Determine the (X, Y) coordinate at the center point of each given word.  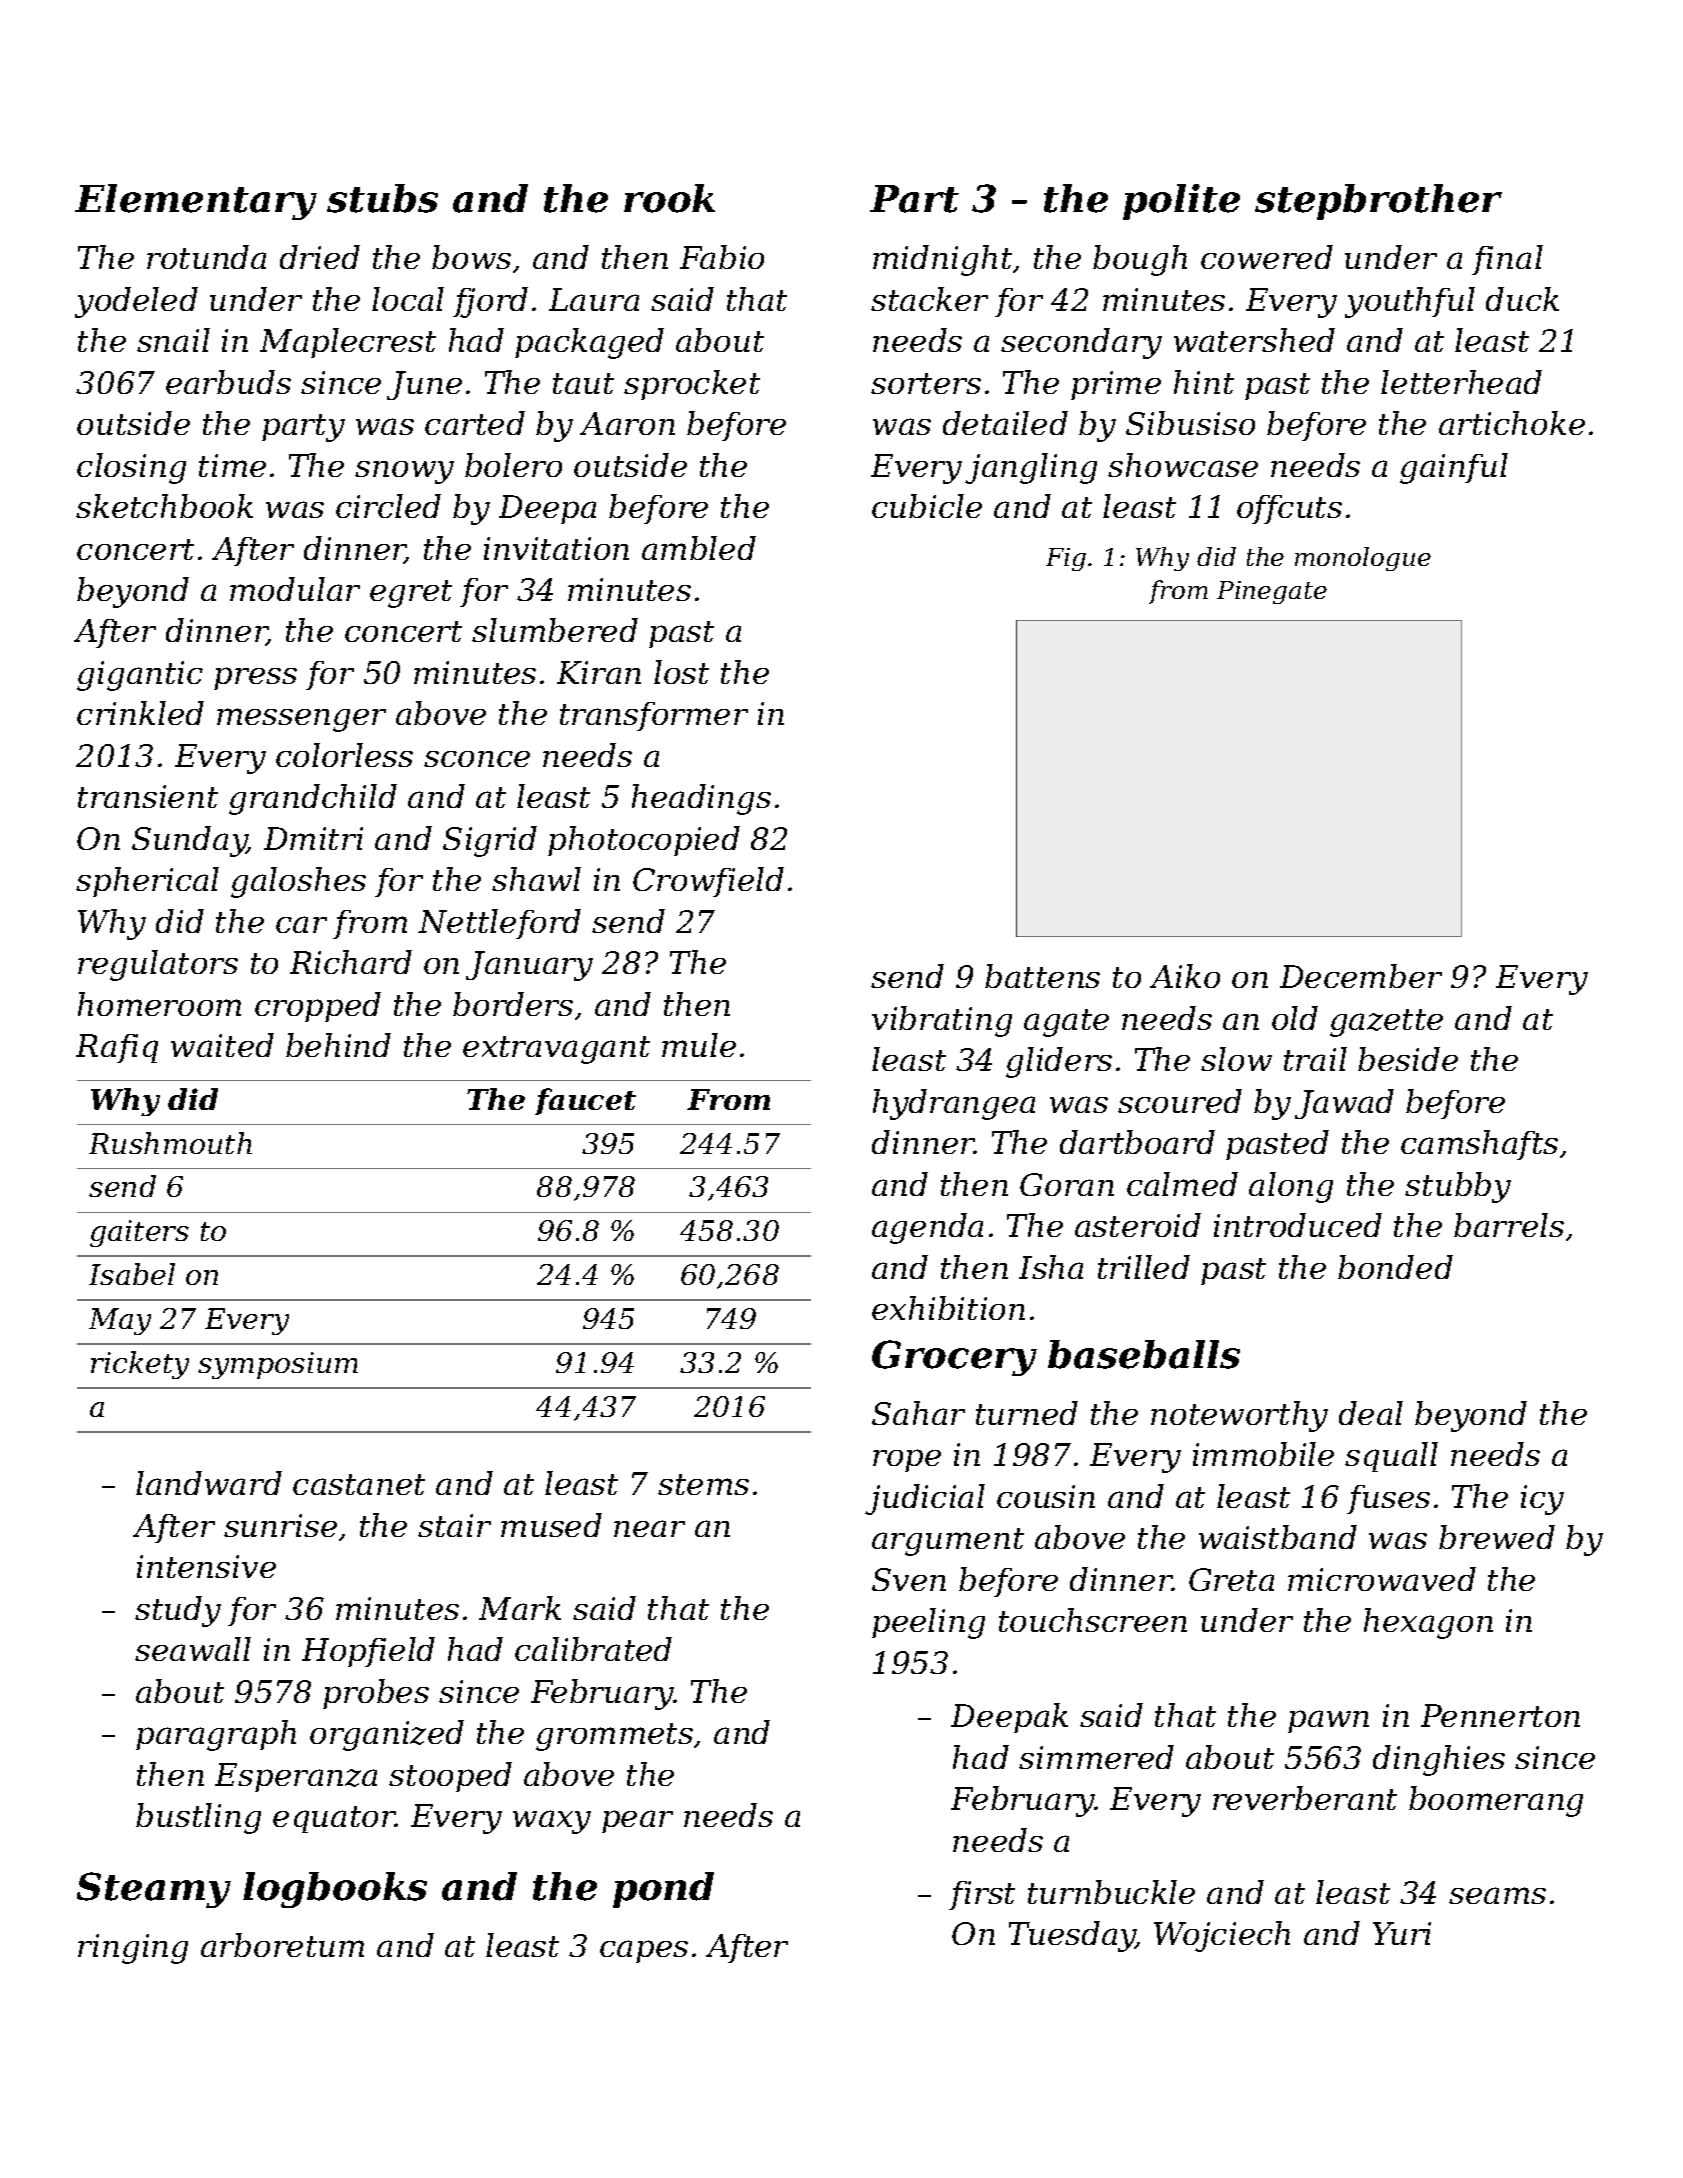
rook (669, 198)
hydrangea (954, 1104)
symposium (278, 1365)
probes (376, 1694)
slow (1236, 1059)
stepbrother (1378, 202)
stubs (382, 198)
